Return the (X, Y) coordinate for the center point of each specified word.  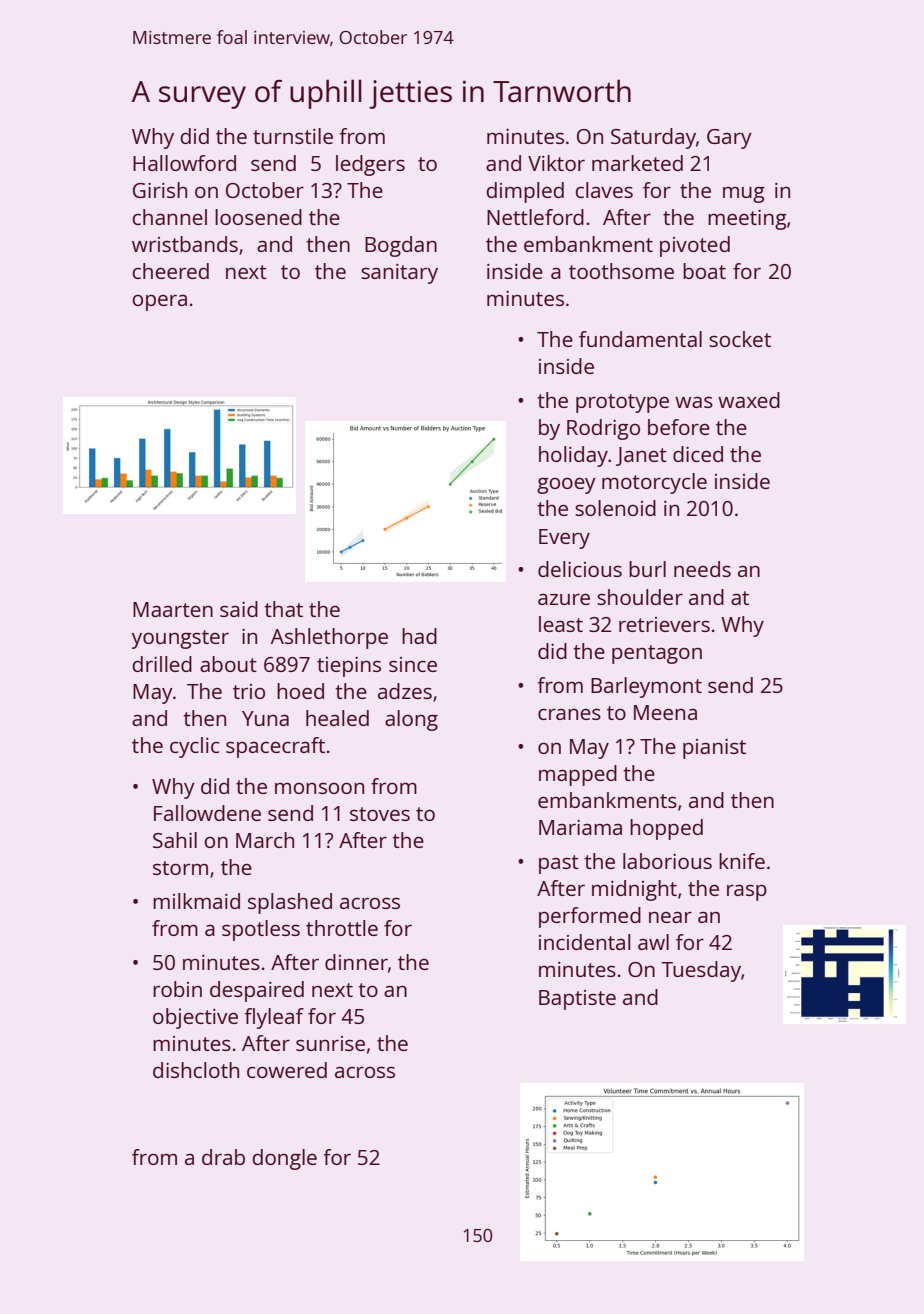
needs (702, 569)
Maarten (173, 609)
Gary (729, 139)
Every (564, 539)
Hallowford (184, 163)
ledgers (370, 165)
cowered (287, 1070)
